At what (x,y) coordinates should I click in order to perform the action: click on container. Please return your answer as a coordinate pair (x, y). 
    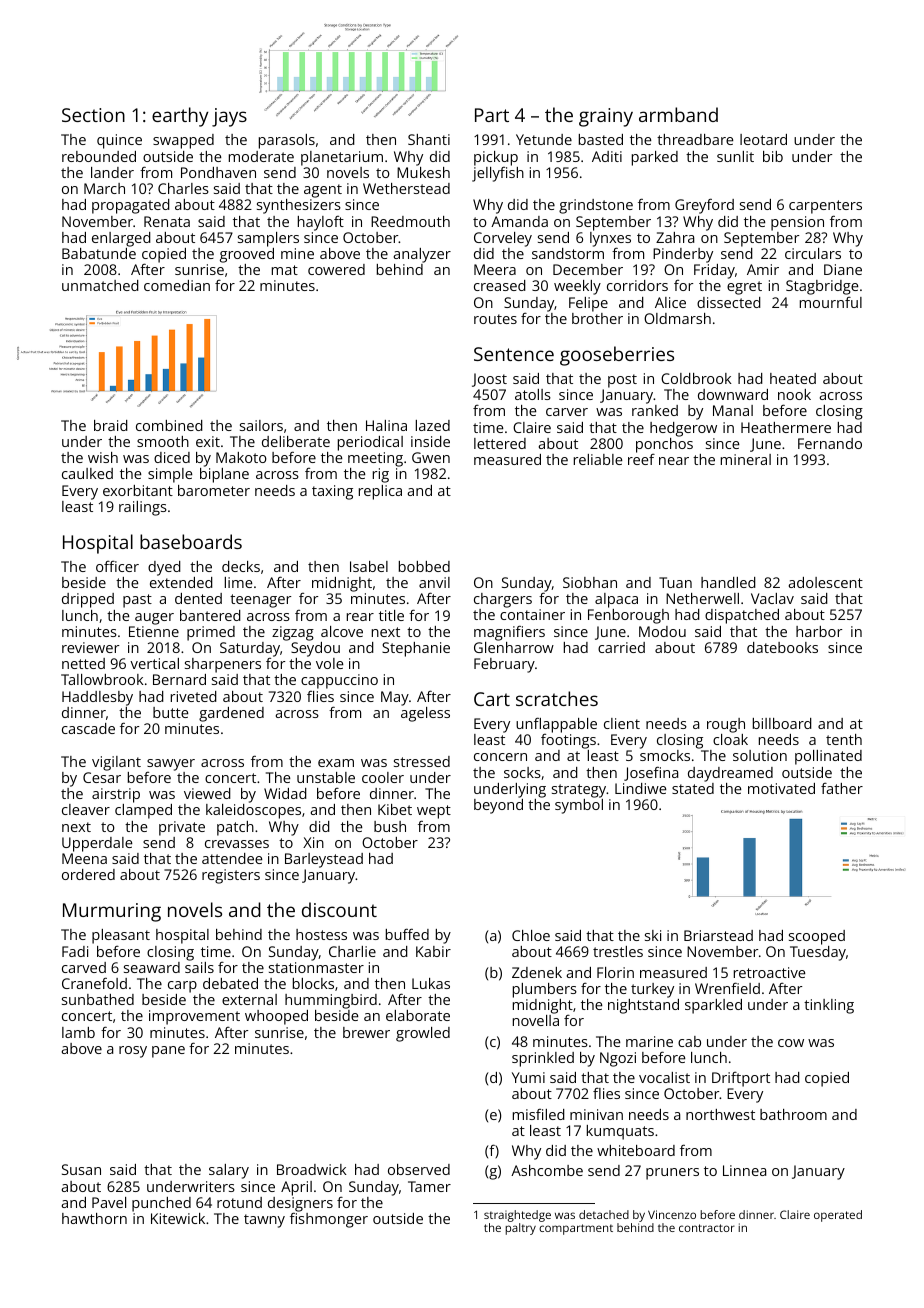
    Looking at the image, I should click on (532, 614).
